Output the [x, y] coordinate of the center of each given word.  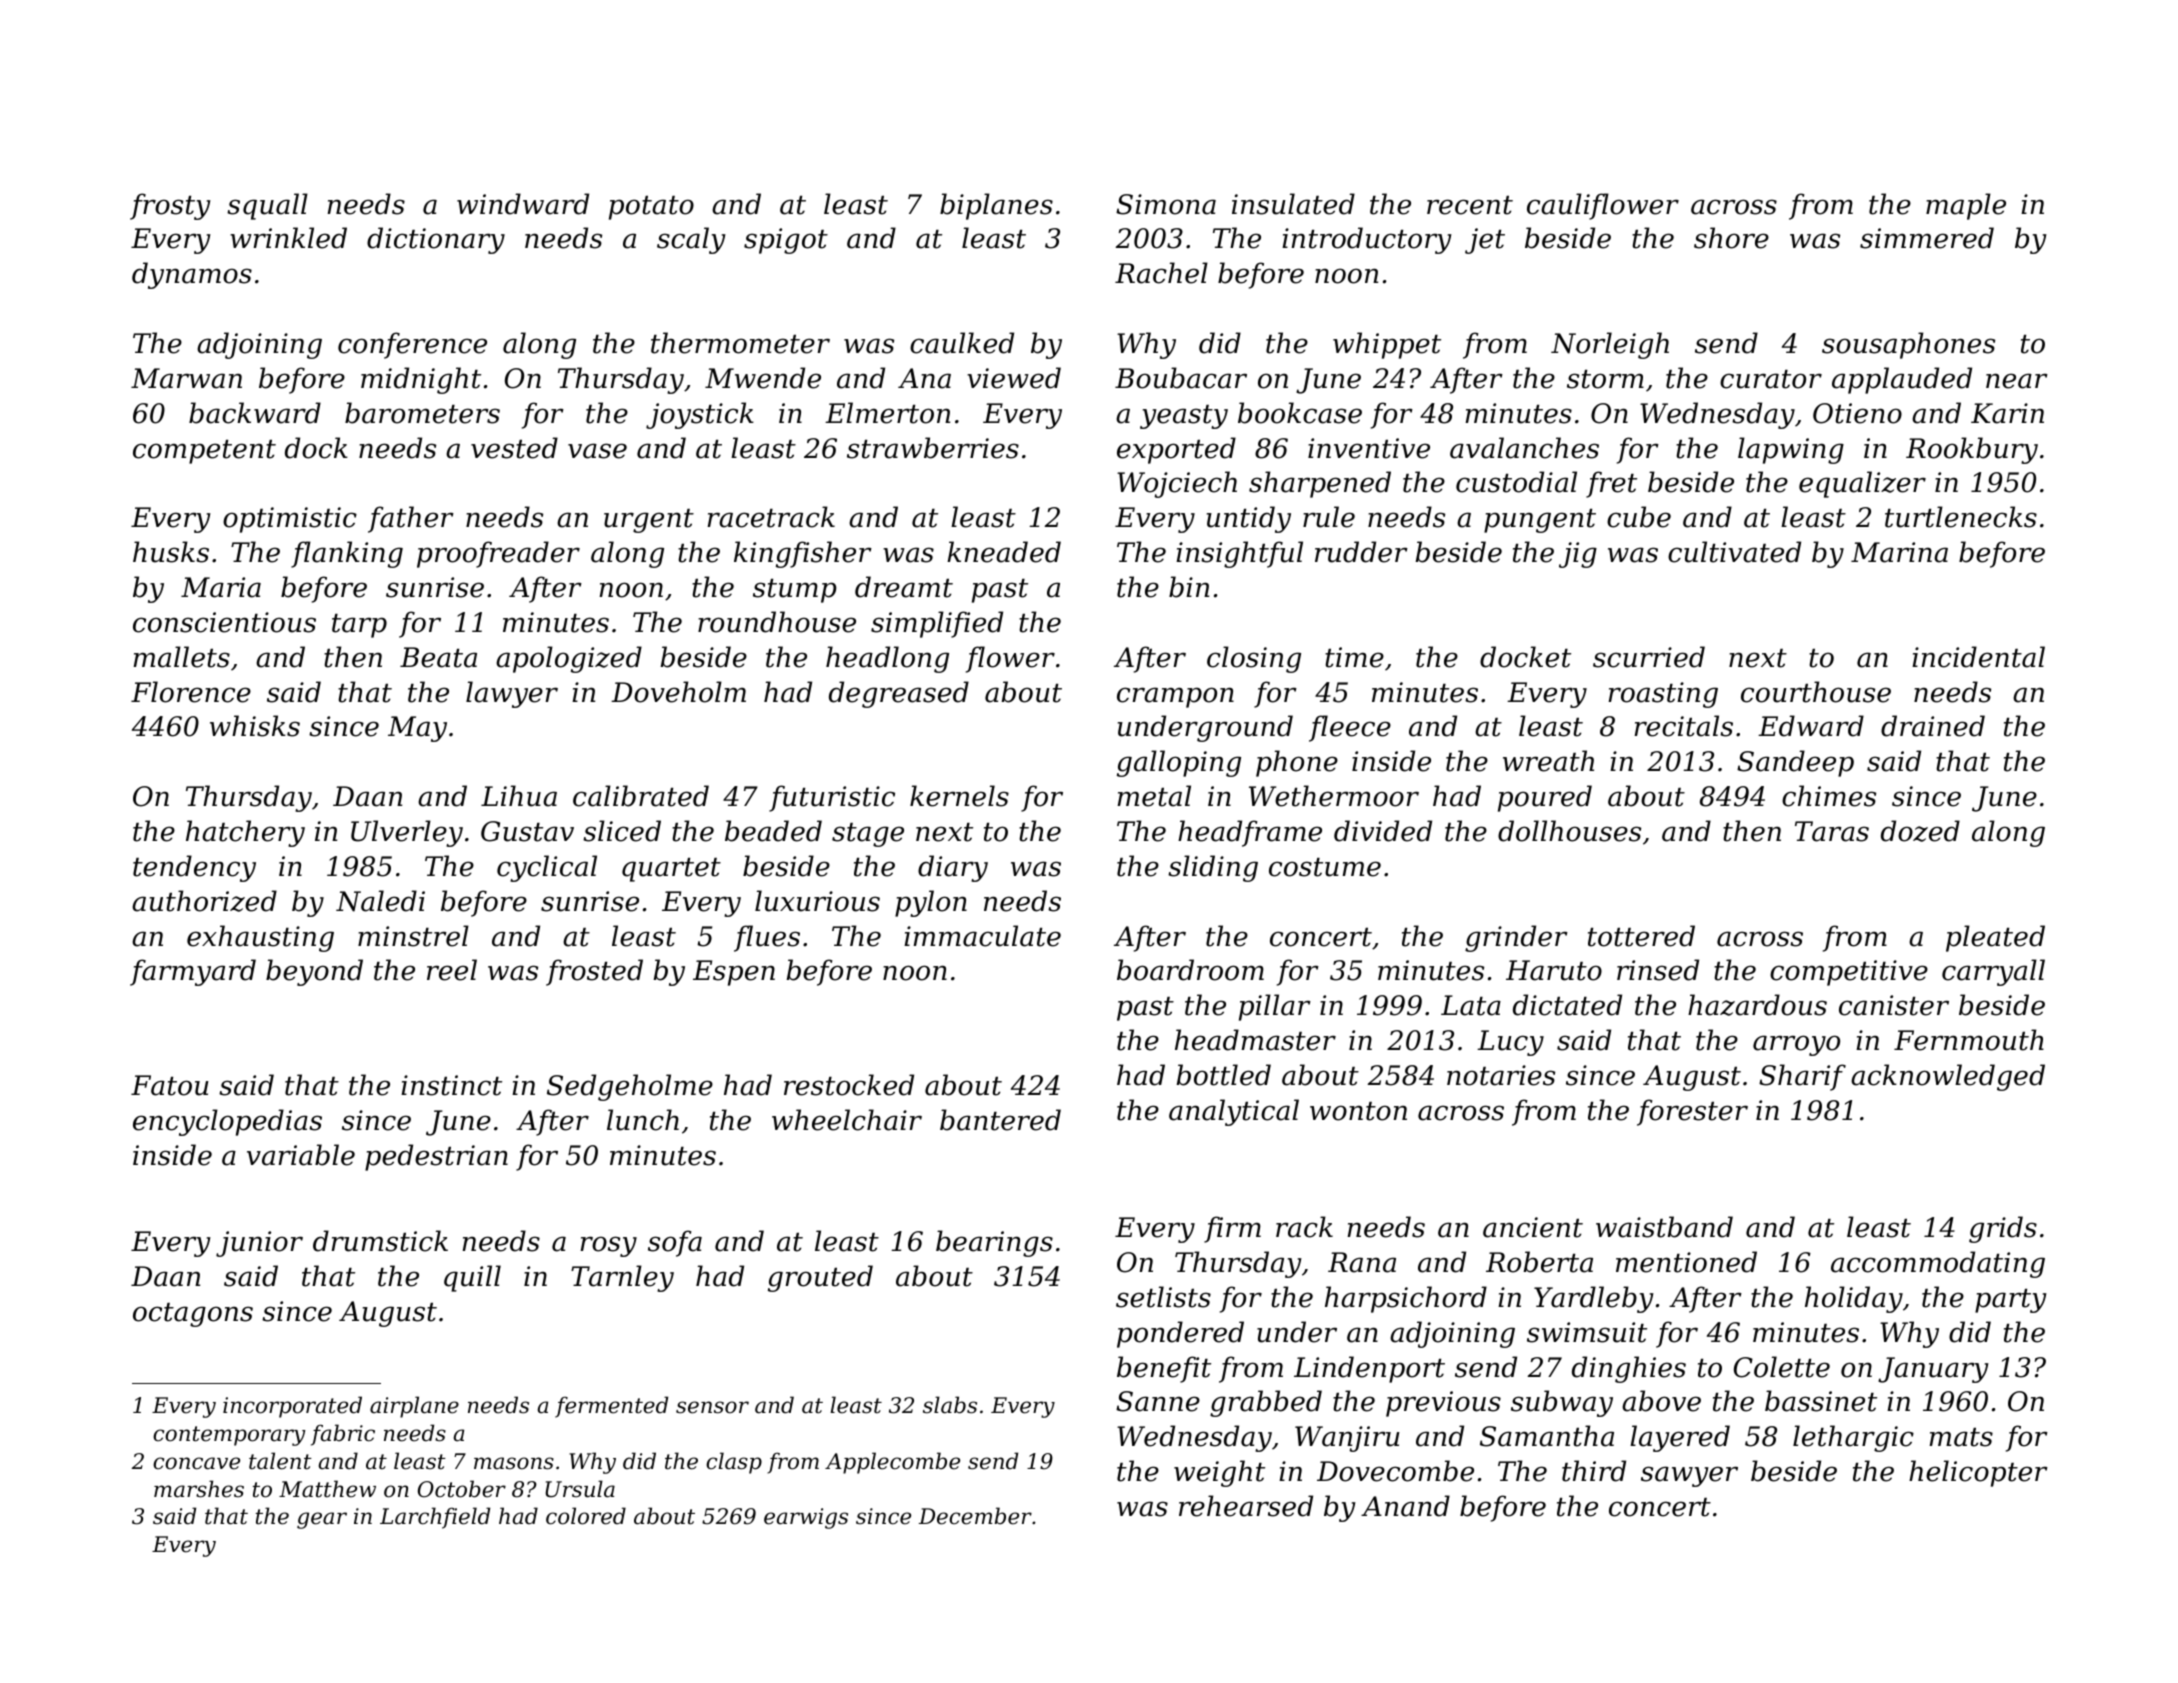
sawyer [1689, 1476]
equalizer [1862, 484]
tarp [359, 626]
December [975, 1516]
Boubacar [1181, 378]
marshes [199, 1489]
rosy [608, 1246]
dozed [1920, 831]
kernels [959, 796]
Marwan [186, 378]
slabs [950, 1405]
